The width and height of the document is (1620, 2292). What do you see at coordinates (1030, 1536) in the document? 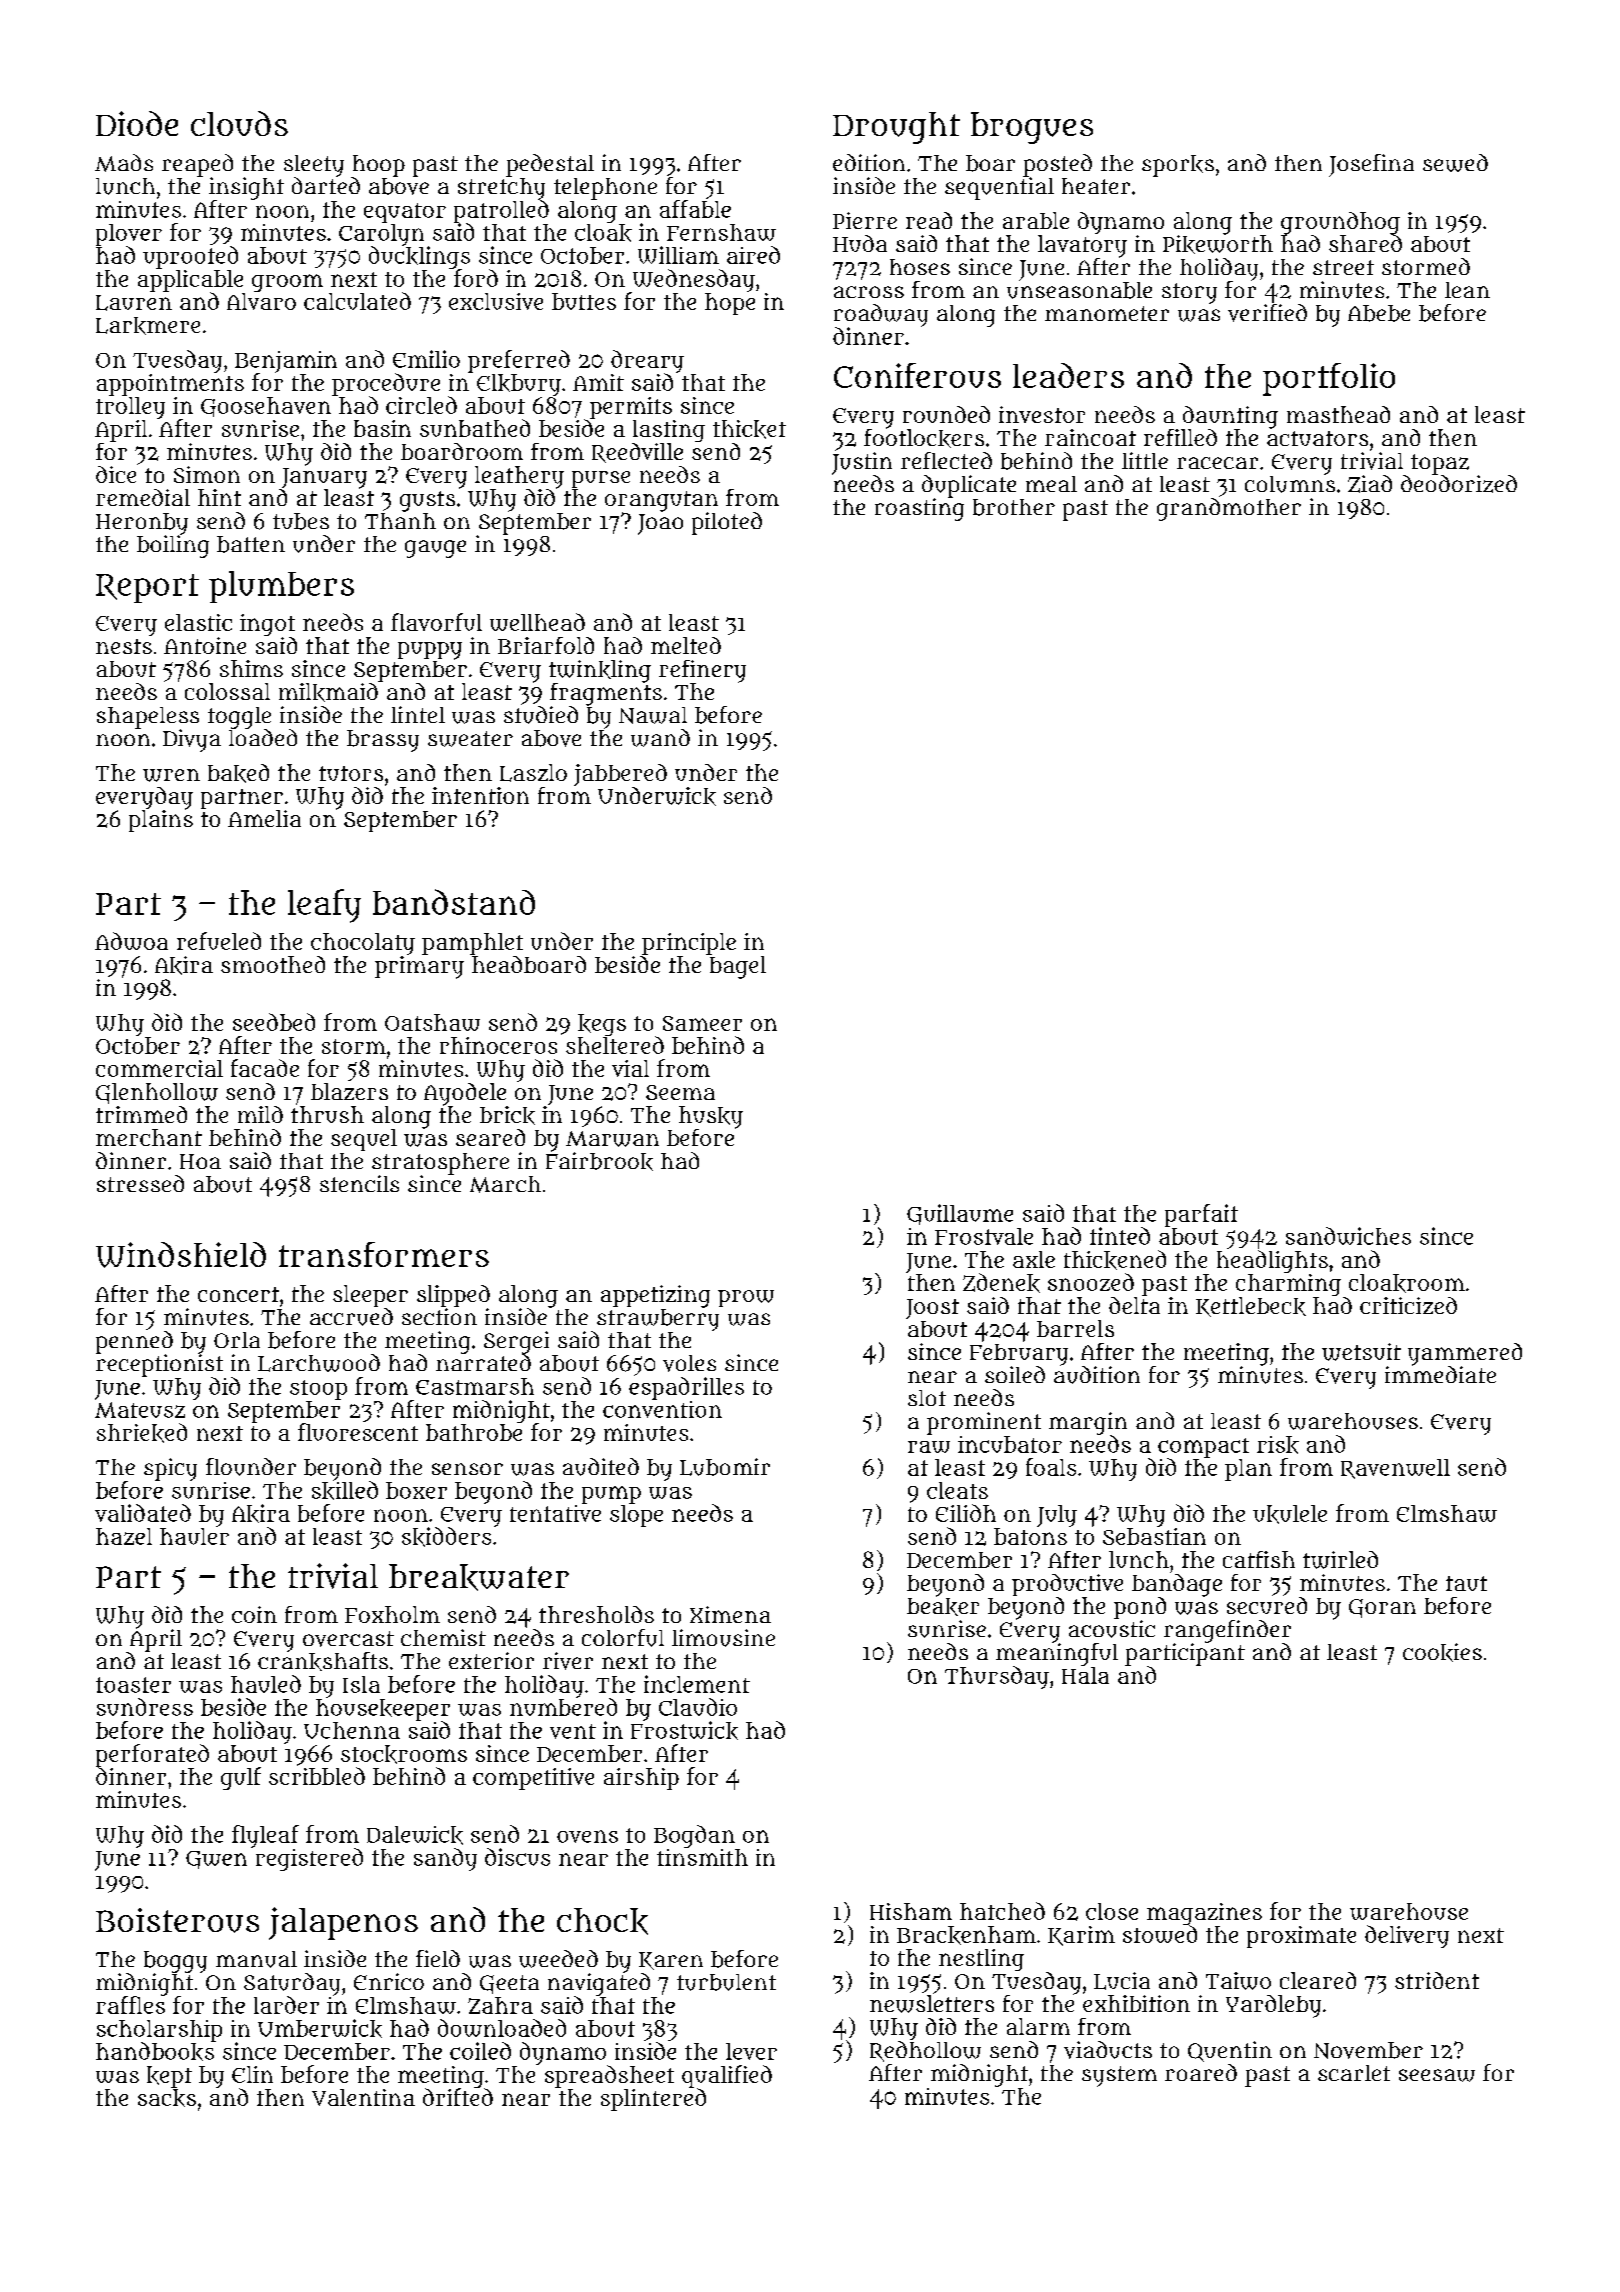
I see `batons` at bounding box center [1030, 1536].
